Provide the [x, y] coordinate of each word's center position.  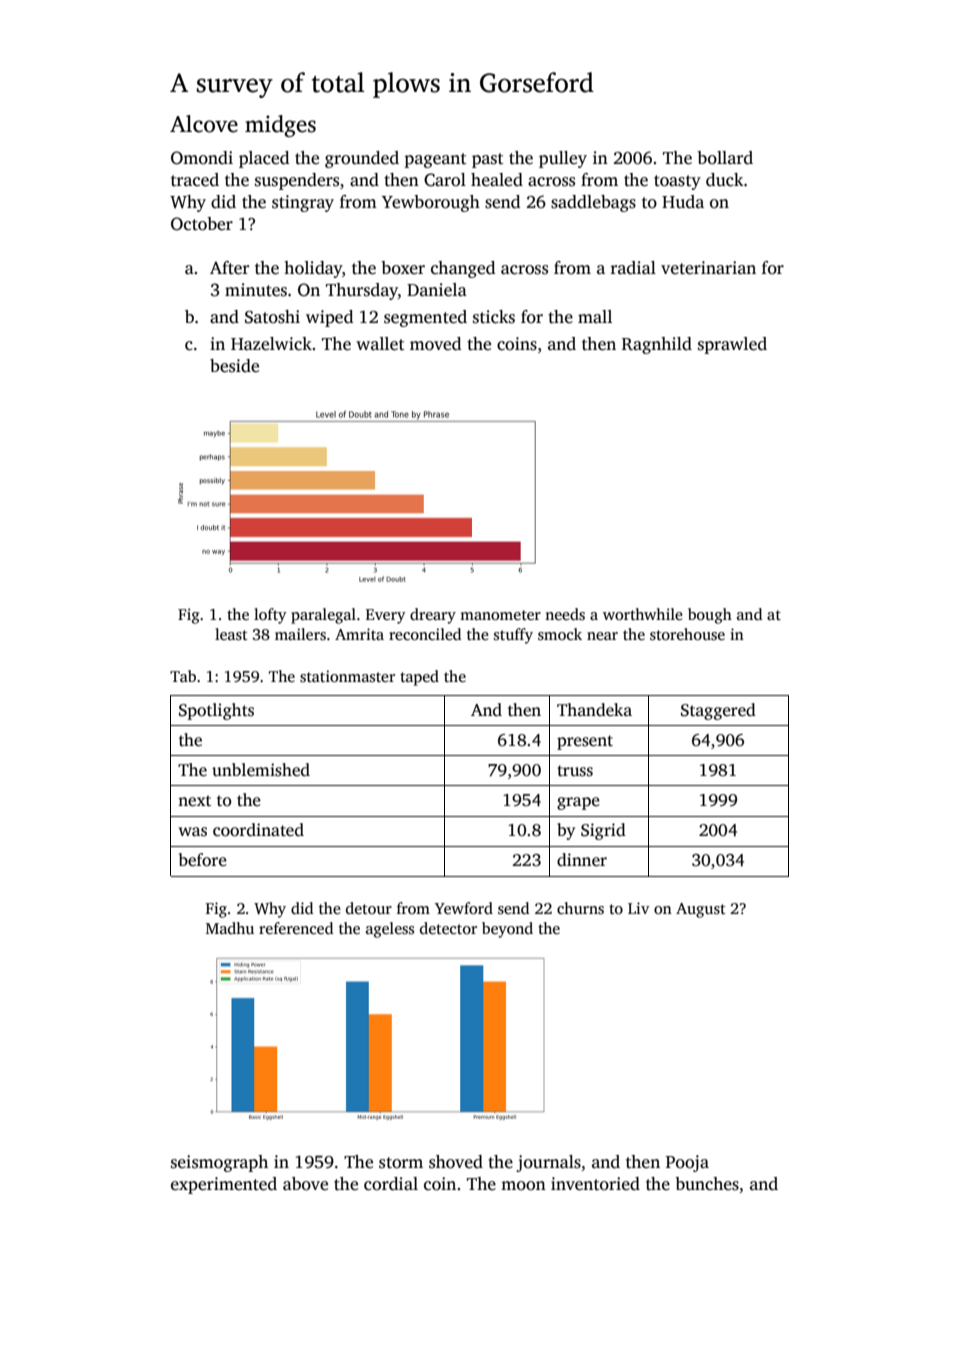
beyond [507, 930]
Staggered [718, 711]
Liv [639, 908]
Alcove [204, 124]
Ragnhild [657, 345]
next [194, 801]
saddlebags [593, 203]
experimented [224, 1185]
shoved [456, 1162]
